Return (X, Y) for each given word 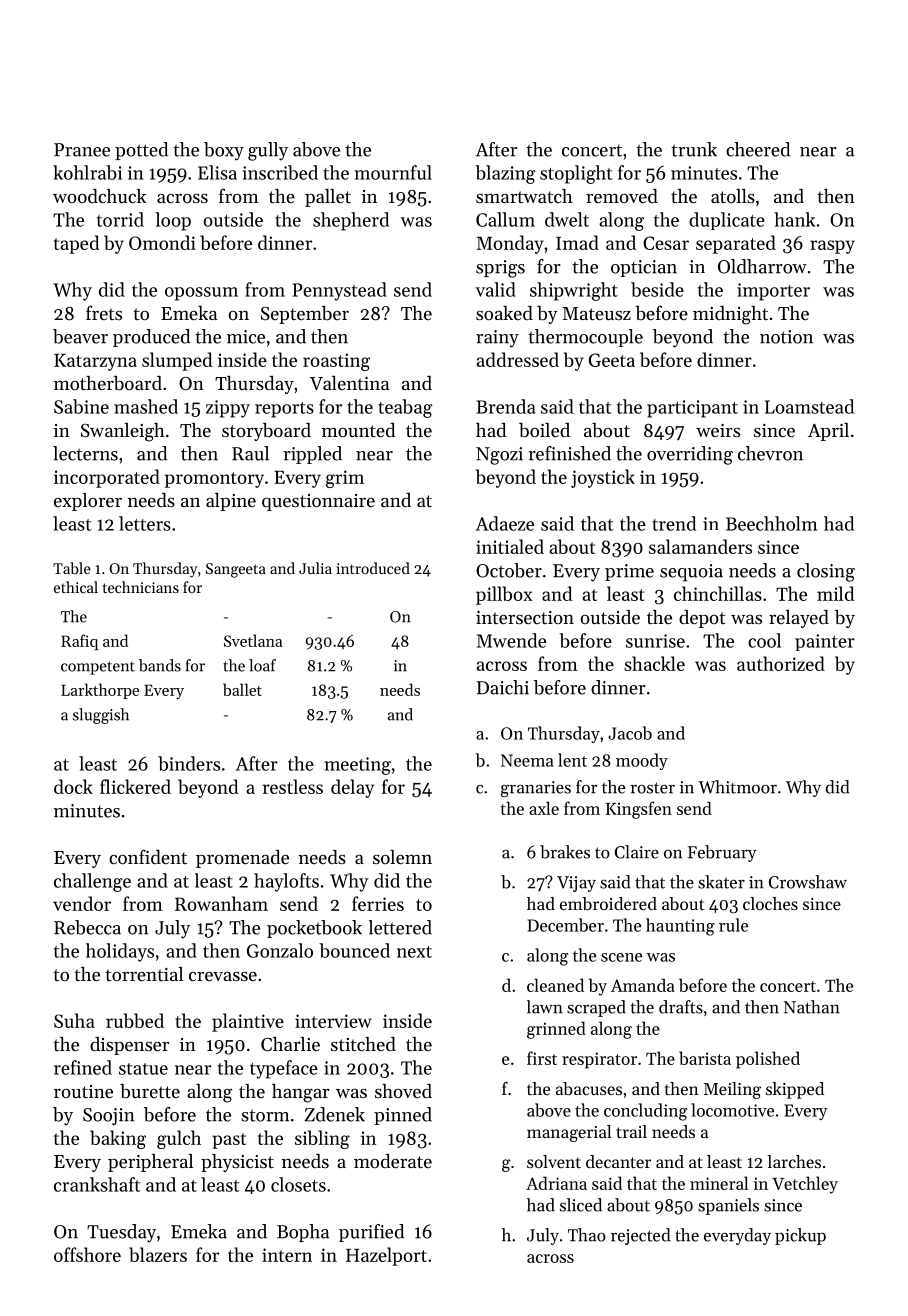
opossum (201, 294)
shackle (654, 663)
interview (333, 1021)
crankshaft (97, 1184)
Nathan (812, 1007)
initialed (510, 546)
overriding (690, 455)
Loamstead (809, 406)
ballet (242, 689)
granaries (536, 789)
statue (143, 1069)
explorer (88, 502)
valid (495, 289)
